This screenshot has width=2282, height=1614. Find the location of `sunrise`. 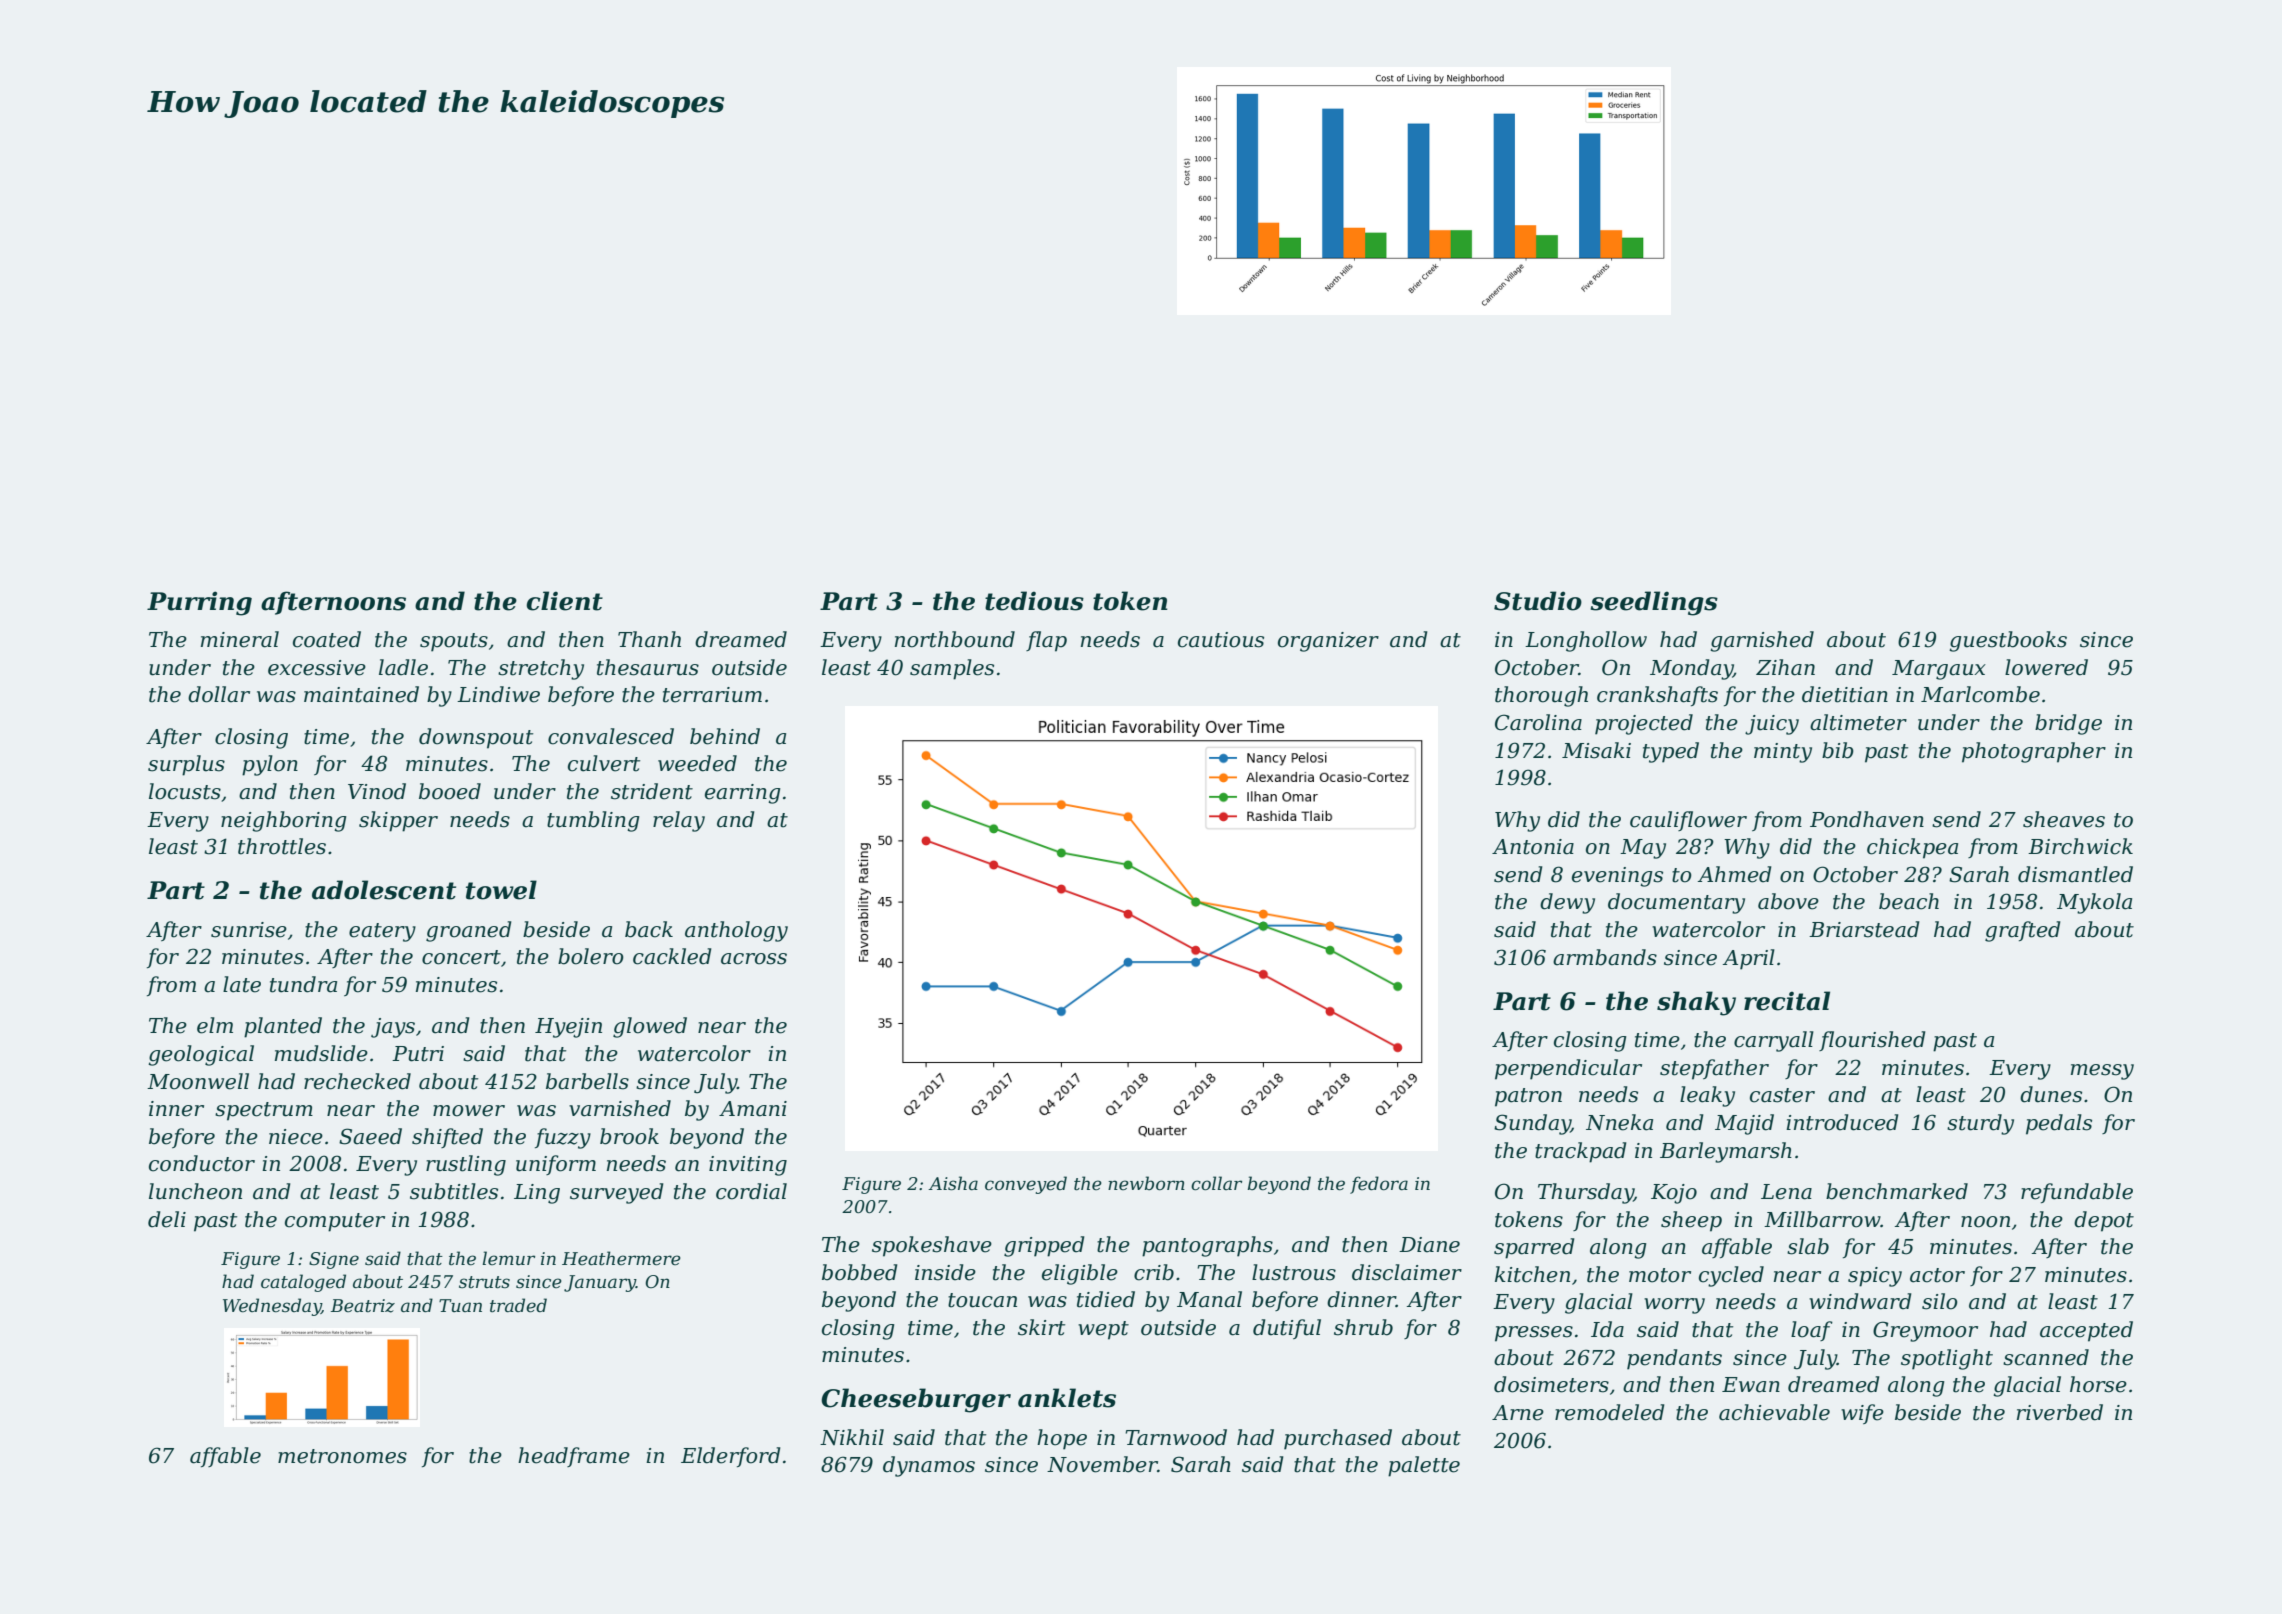

sunrise is located at coordinates (249, 930).
